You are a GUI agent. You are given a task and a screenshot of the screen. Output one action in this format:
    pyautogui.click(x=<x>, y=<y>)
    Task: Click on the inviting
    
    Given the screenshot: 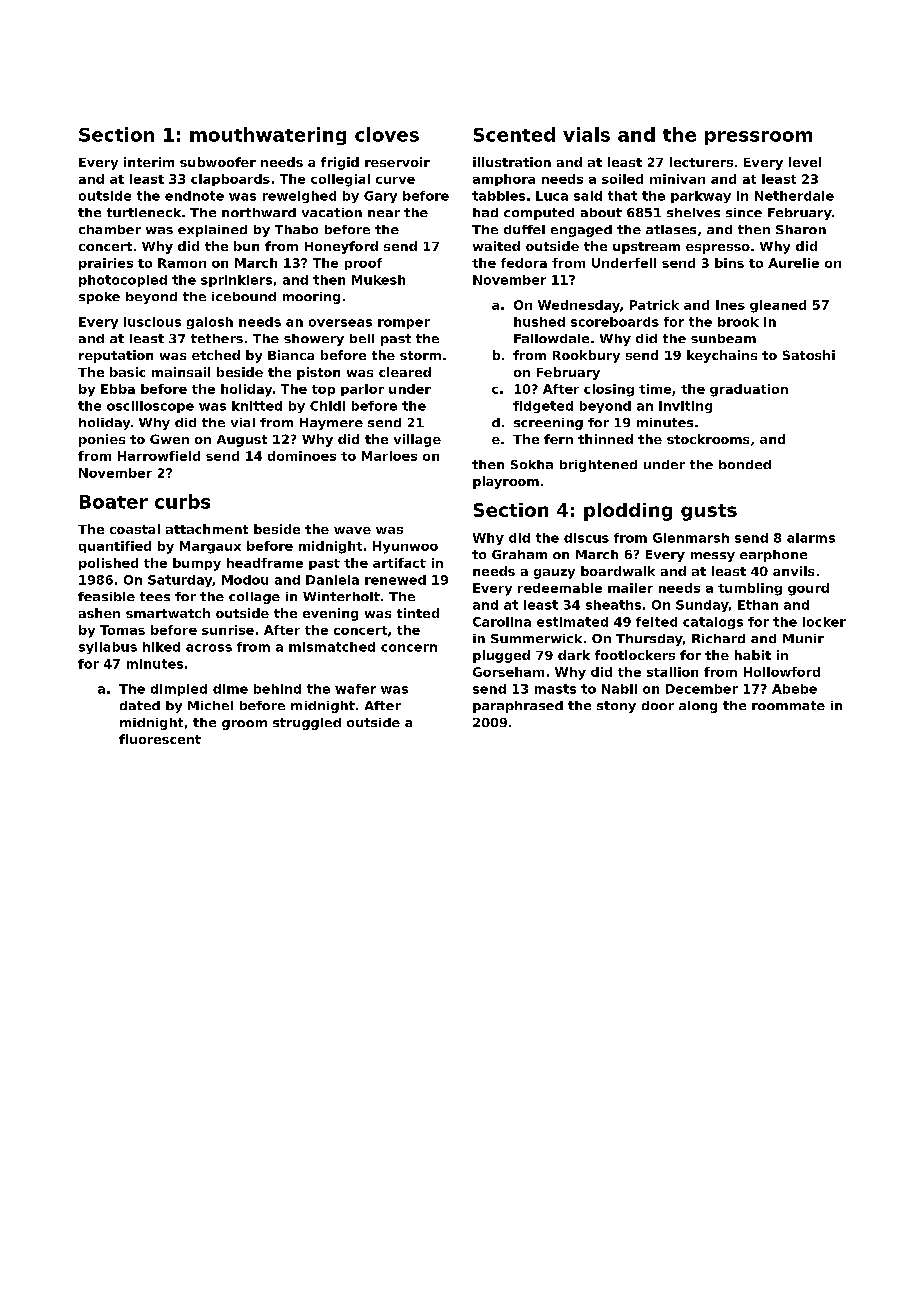 What is the action you would take?
    pyautogui.click(x=685, y=407)
